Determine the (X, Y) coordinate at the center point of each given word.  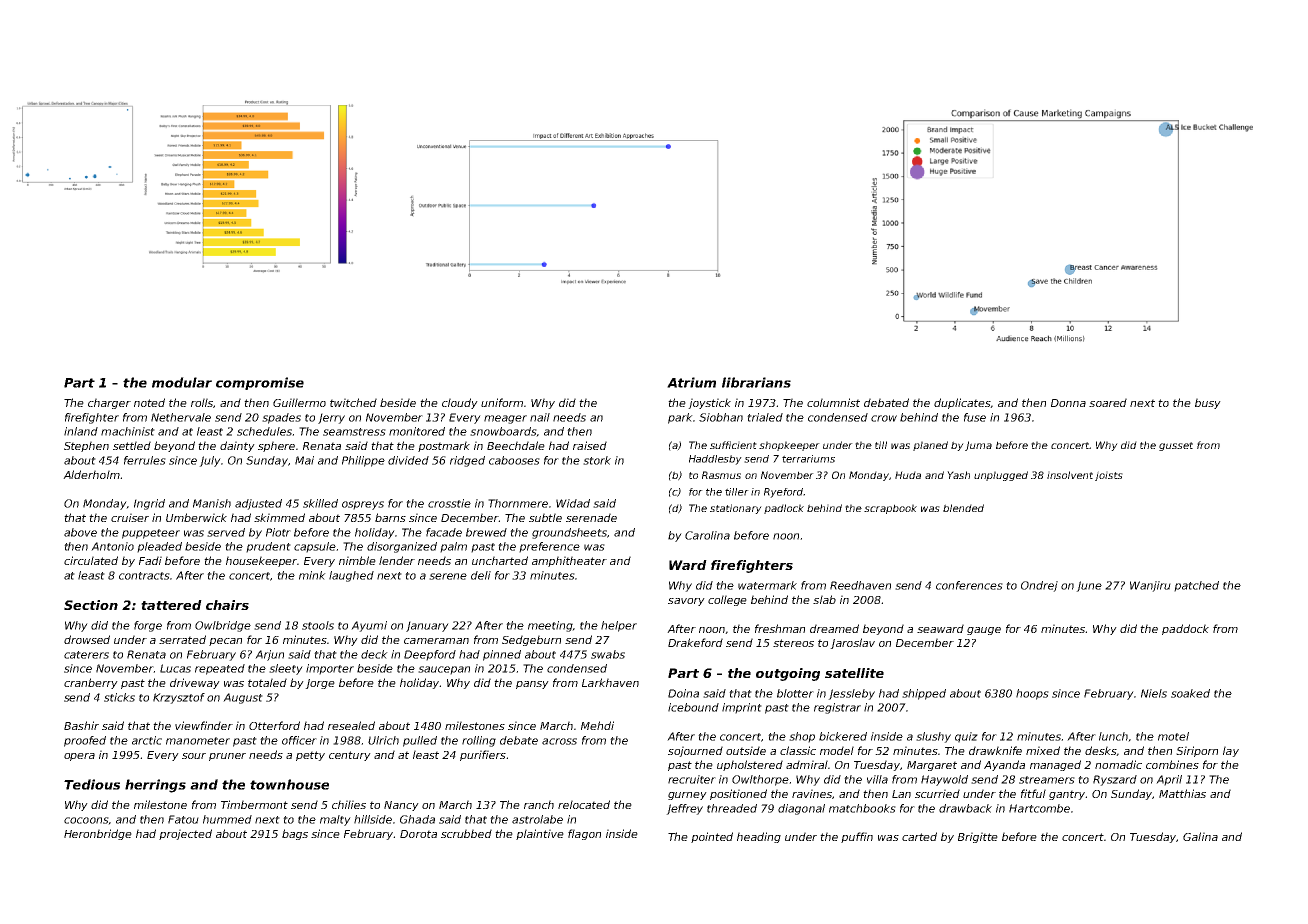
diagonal (801, 809)
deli (481, 575)
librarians (756, 382)
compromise (260, 383)
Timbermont (254, 804)
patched (1196, 586)
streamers (1047, 780)
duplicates (962, 403)
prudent (268, 547)
